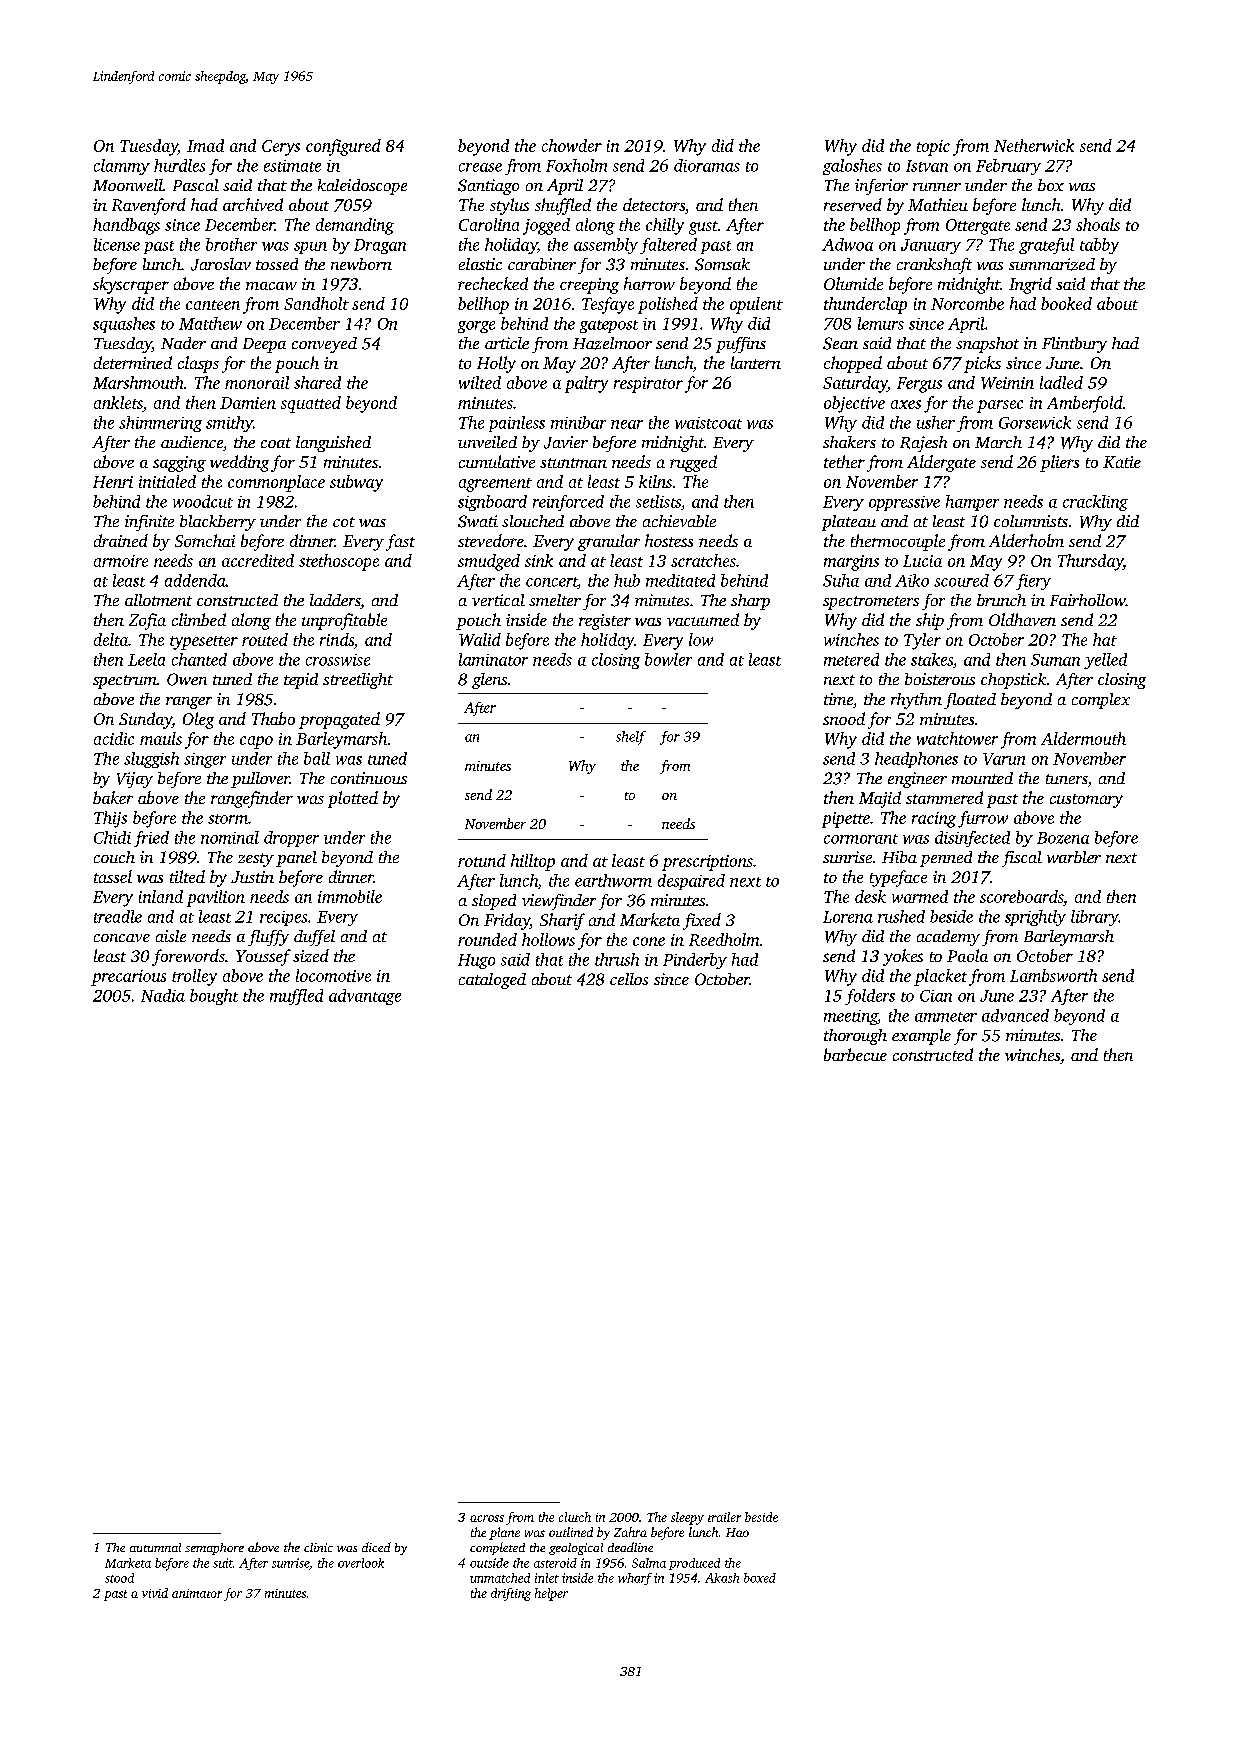 The image size is (1240, 1754). I want to click on crease, so click(480, 167).
